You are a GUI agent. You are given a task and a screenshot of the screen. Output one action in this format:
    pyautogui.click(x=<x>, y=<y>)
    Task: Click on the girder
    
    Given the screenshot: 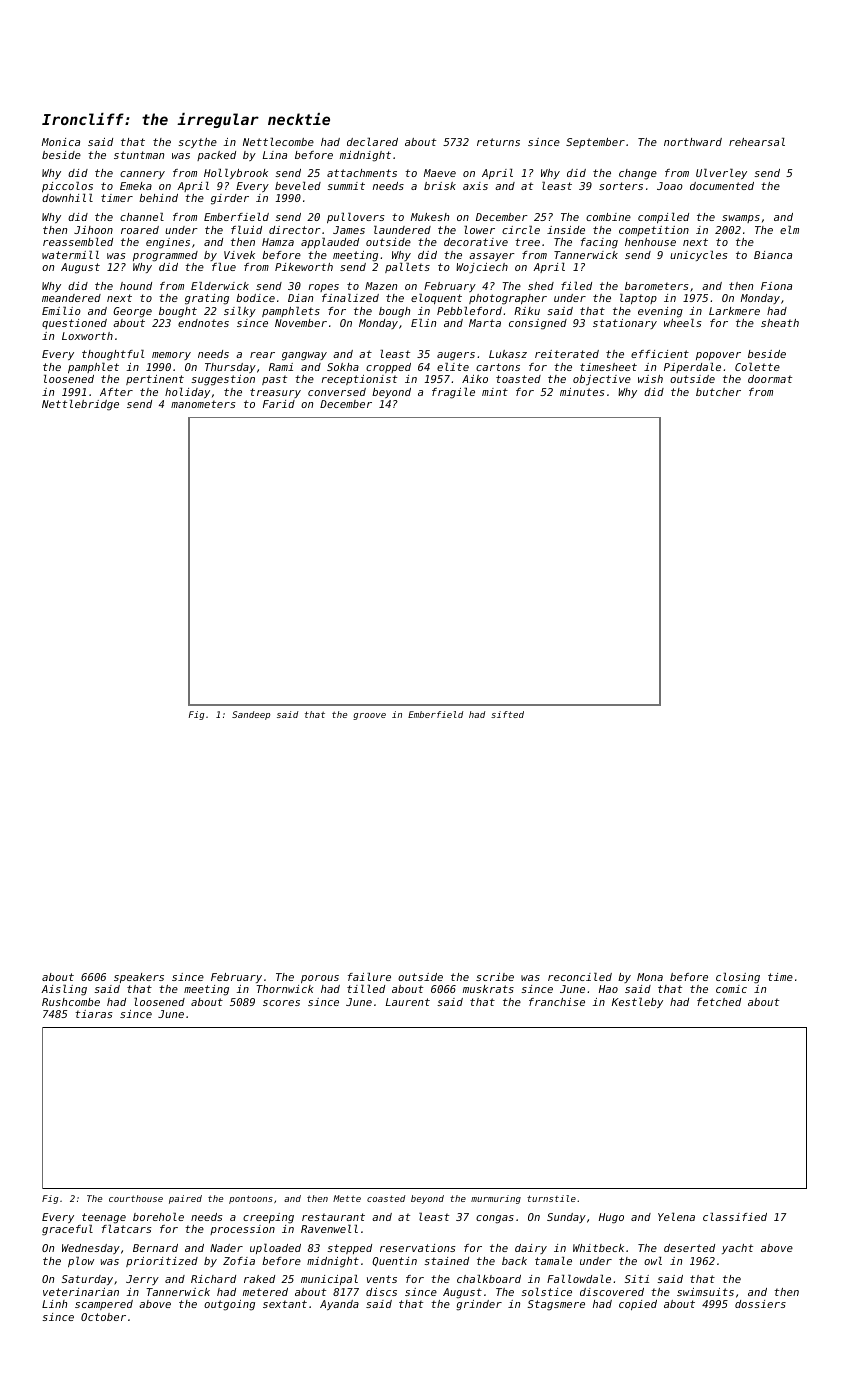 What is the action you would take?
    pyautogui.click(x=230, y=199)
